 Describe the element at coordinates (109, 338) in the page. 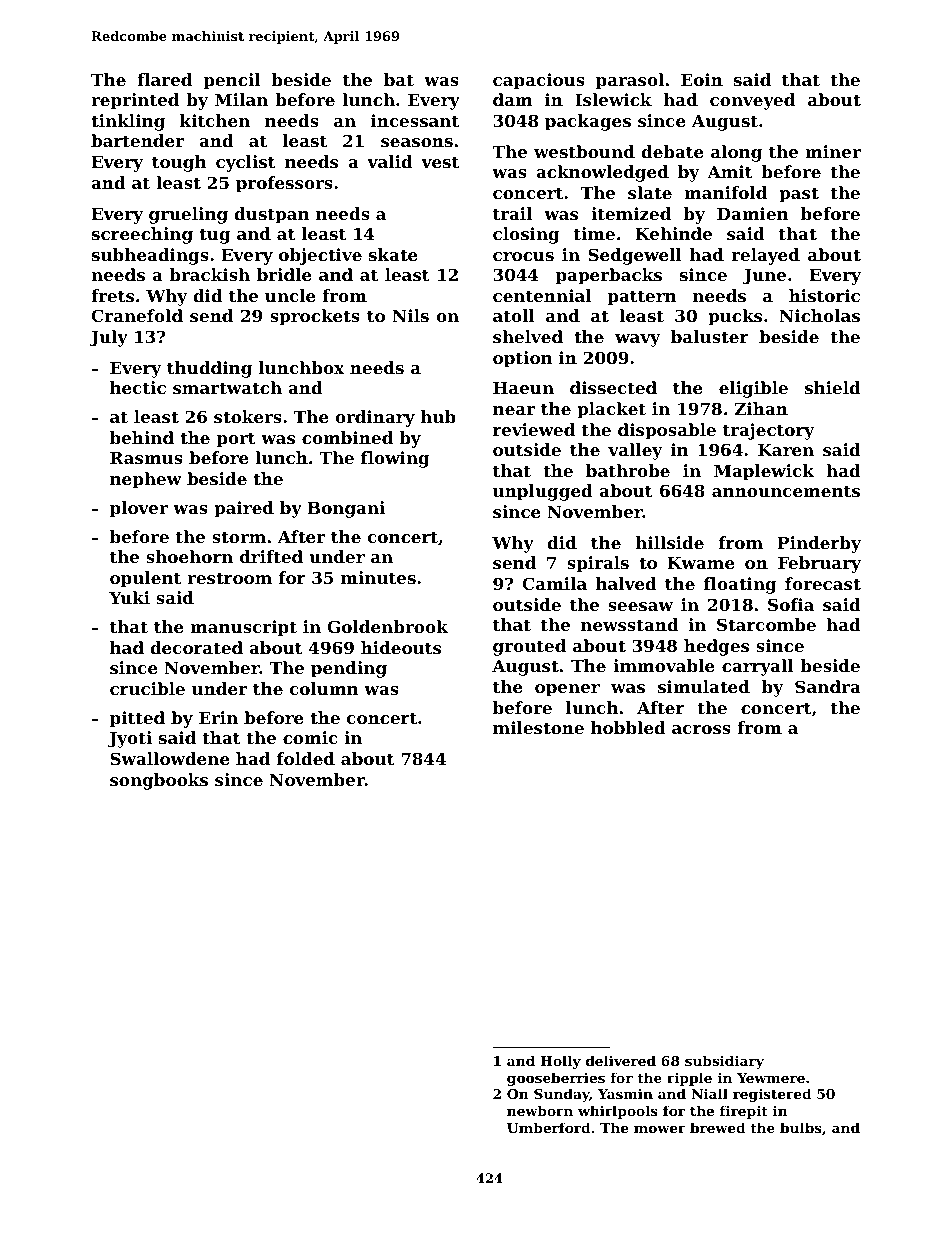

I see `July` at that location.
